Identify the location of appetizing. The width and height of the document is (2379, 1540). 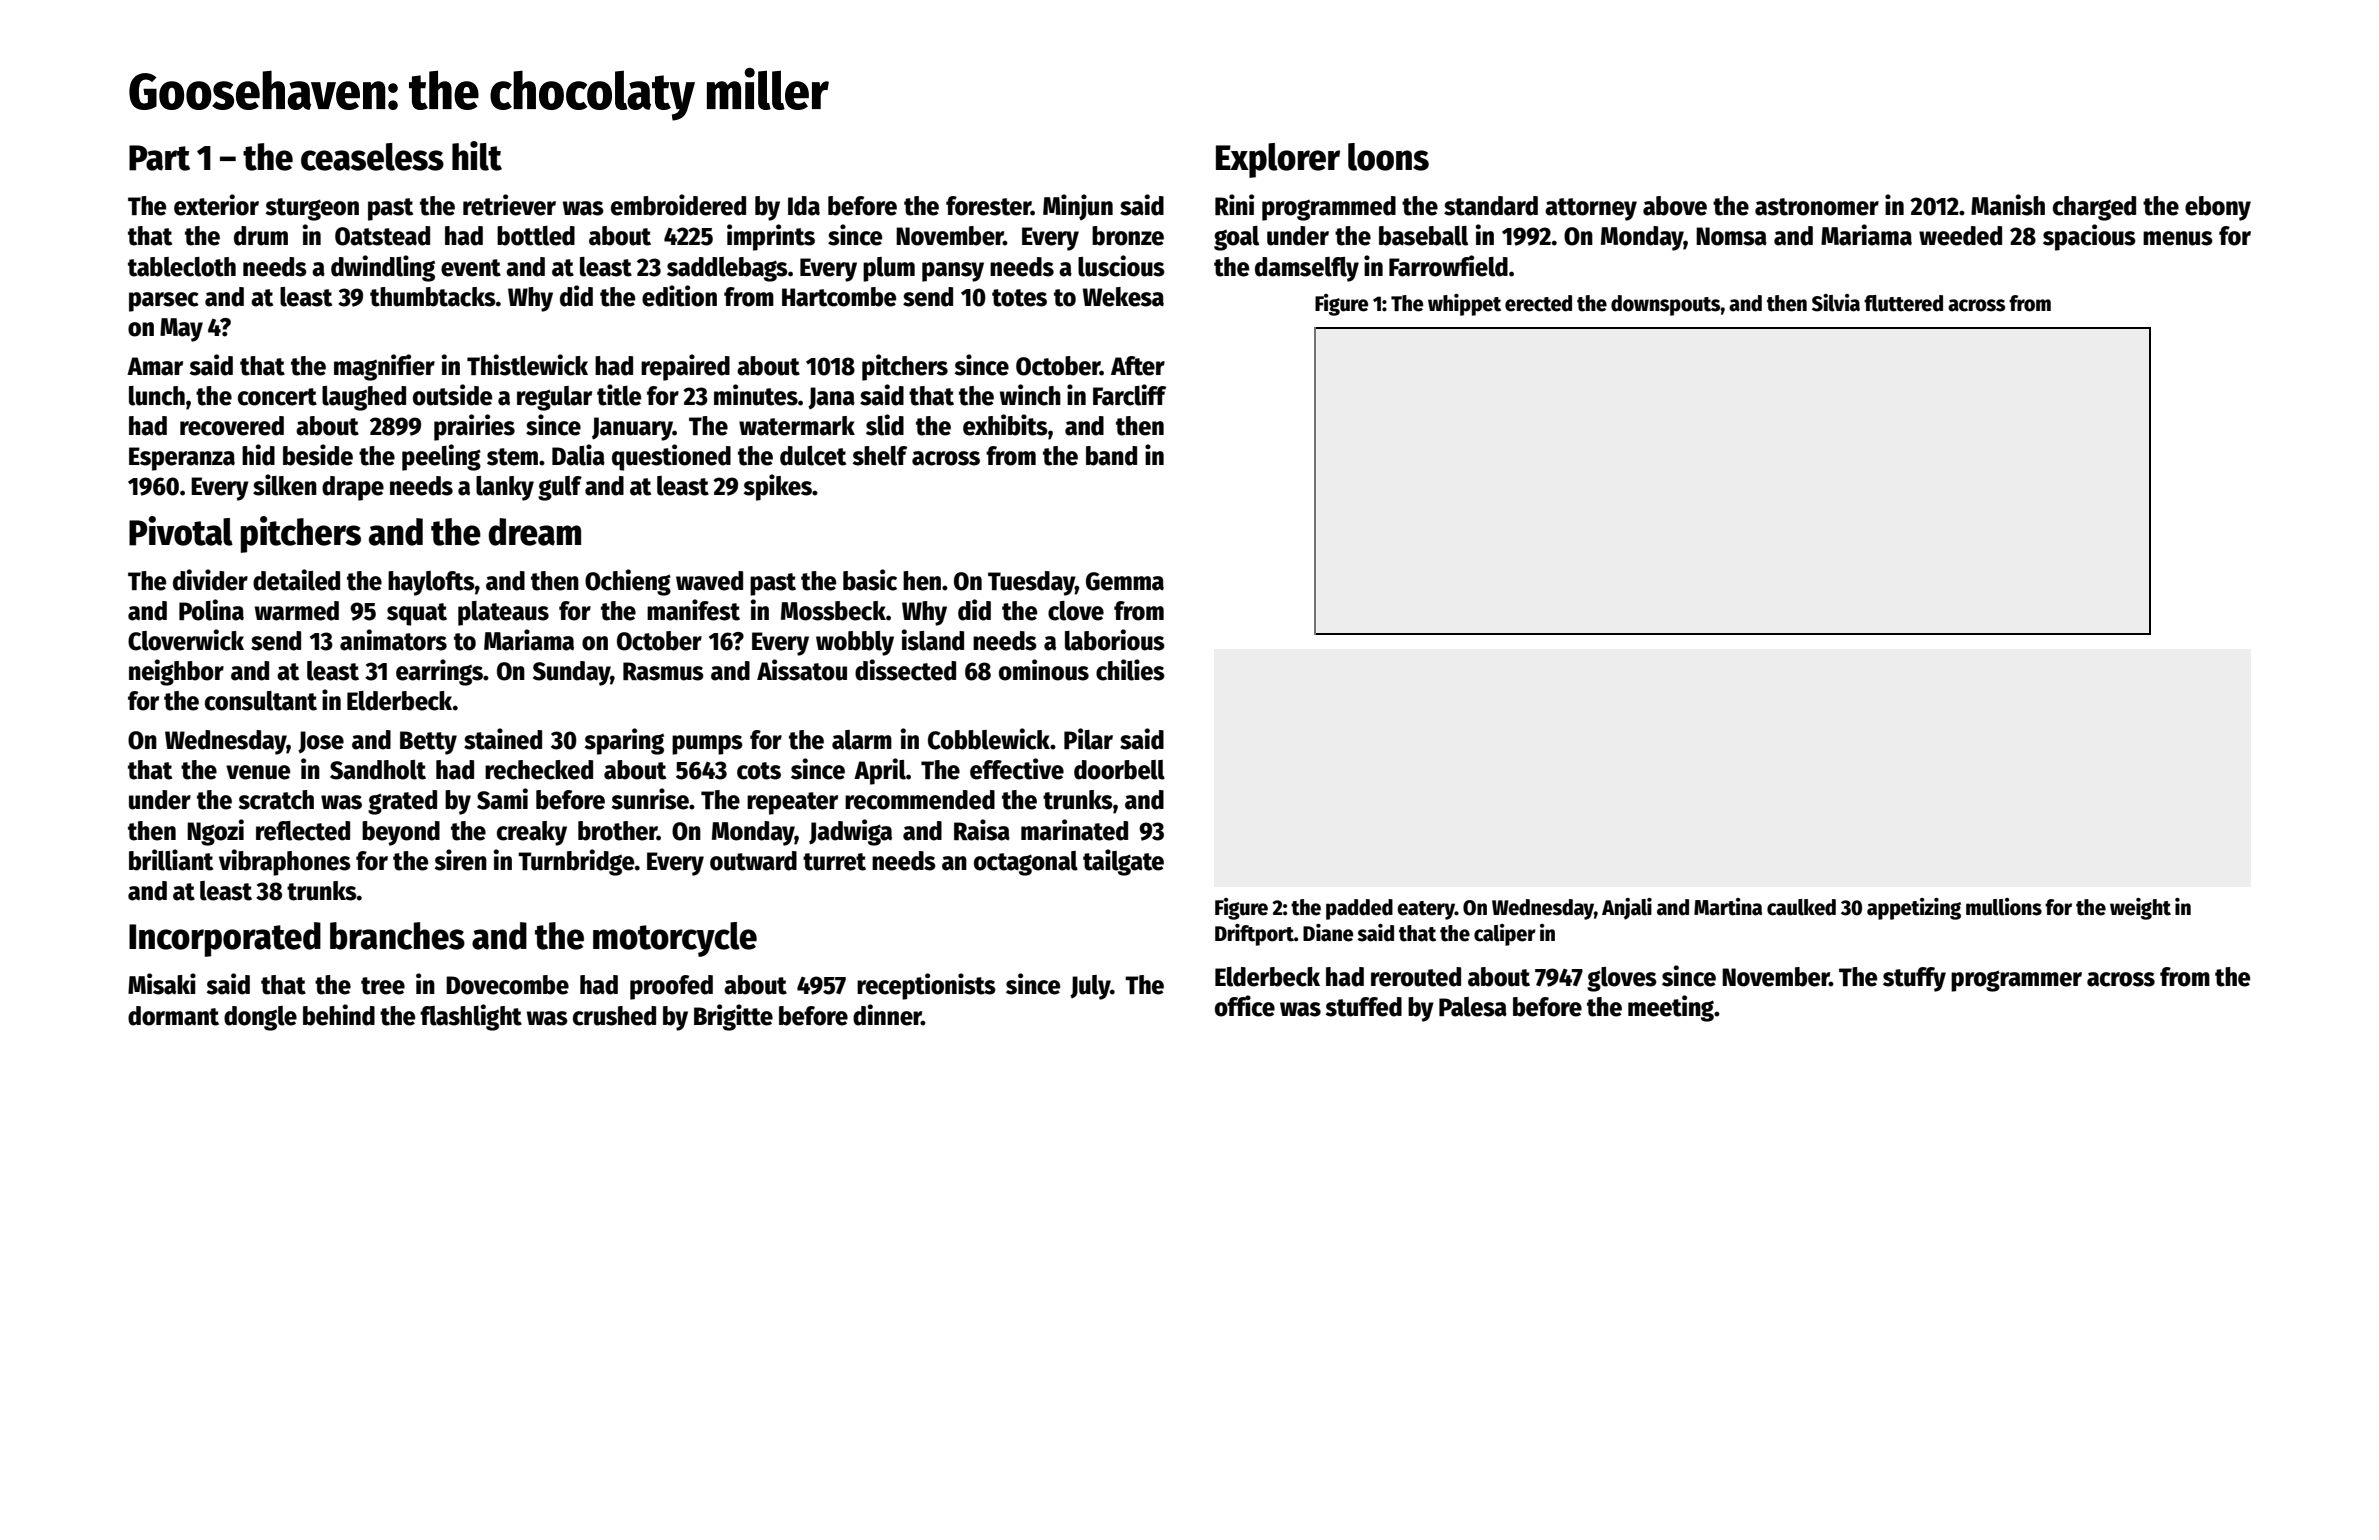
(1914, 909).
